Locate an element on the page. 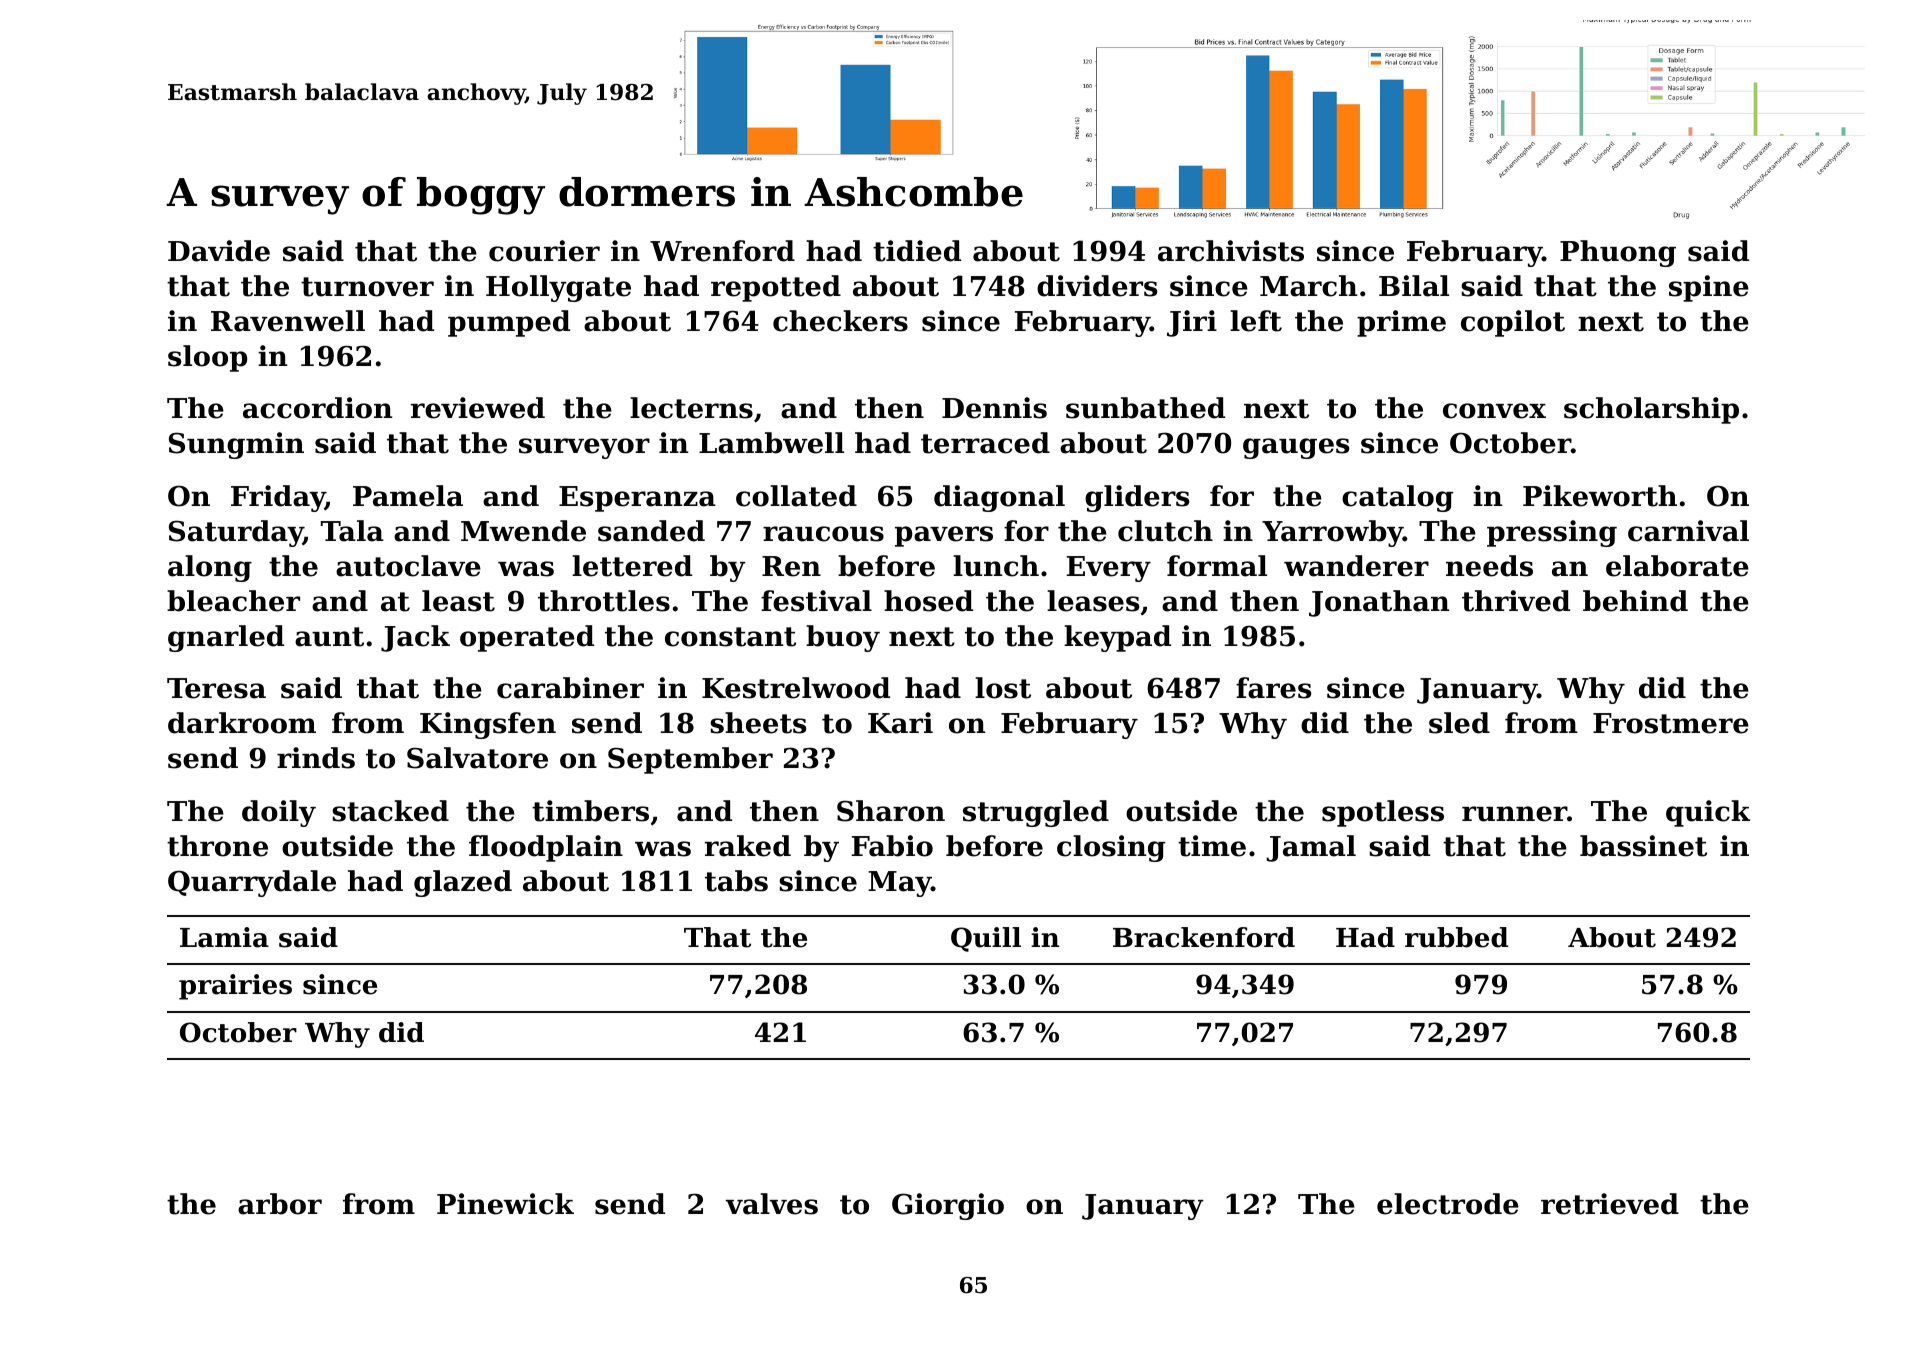  lecterns is located at coordinates (691, 408).
